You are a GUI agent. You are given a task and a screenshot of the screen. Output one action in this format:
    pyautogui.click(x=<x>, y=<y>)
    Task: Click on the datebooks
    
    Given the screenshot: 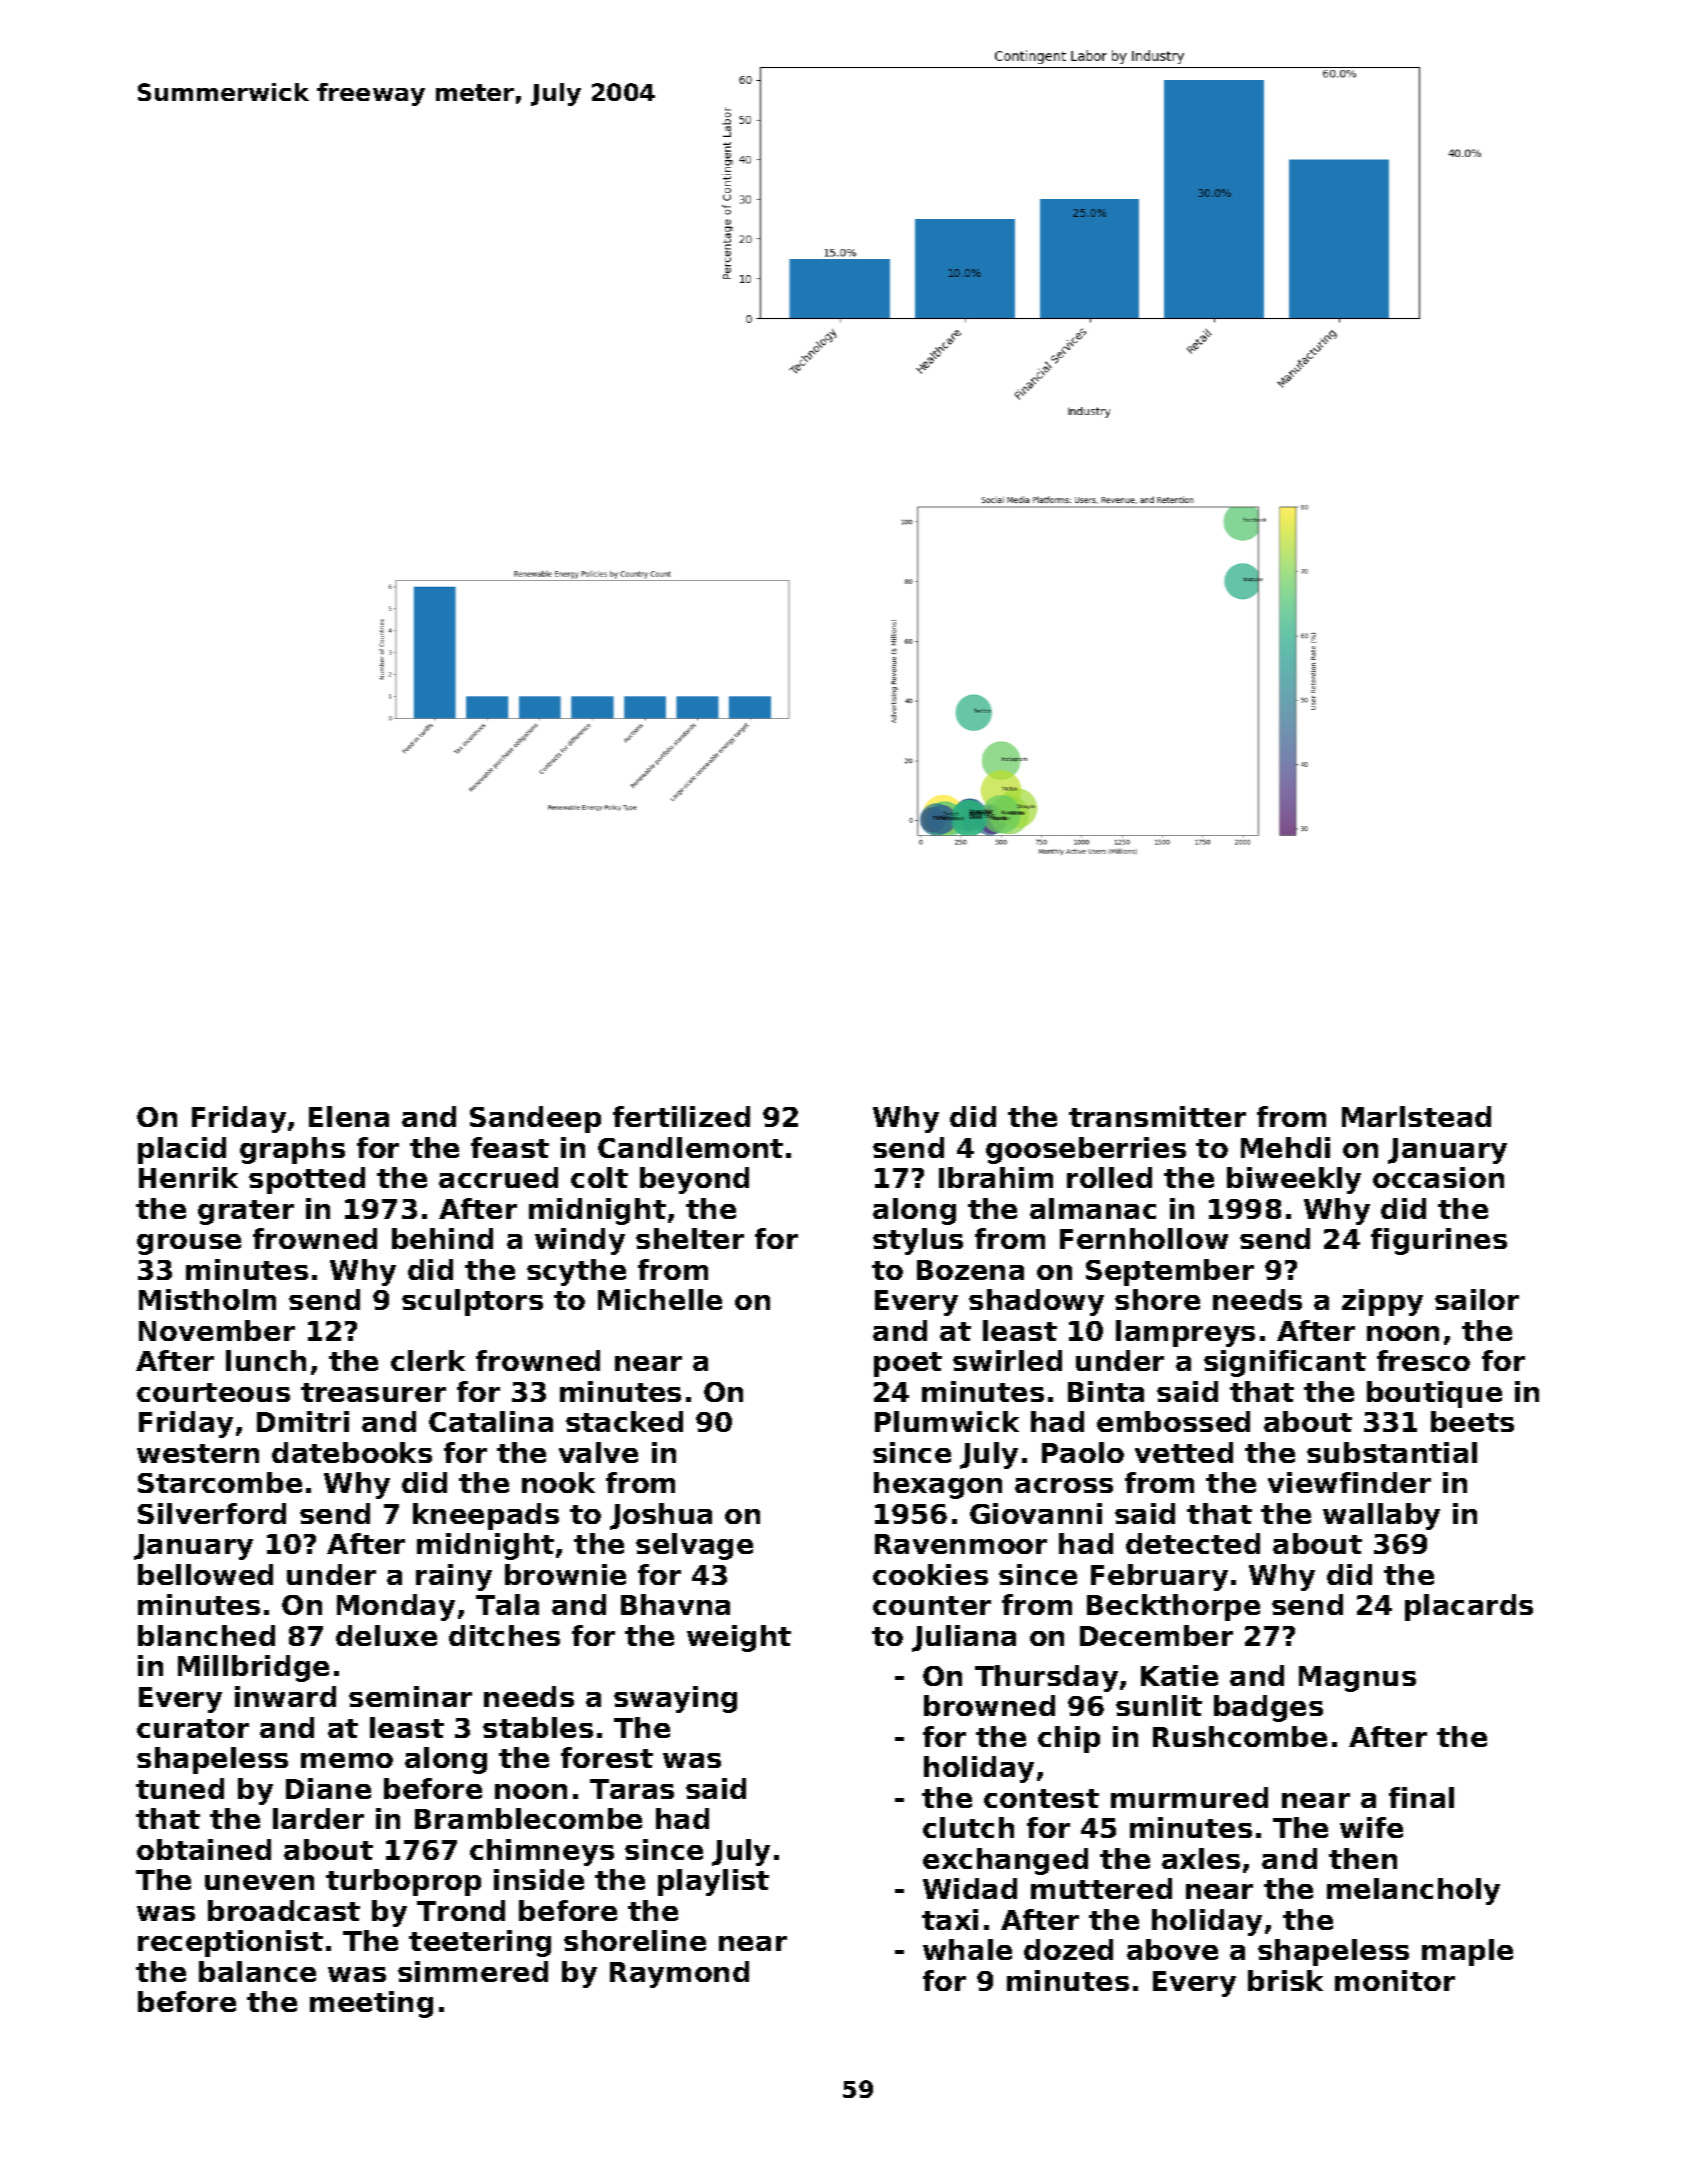 What is the action you would take?
    pyautogui.click(x=352, y=1452)
